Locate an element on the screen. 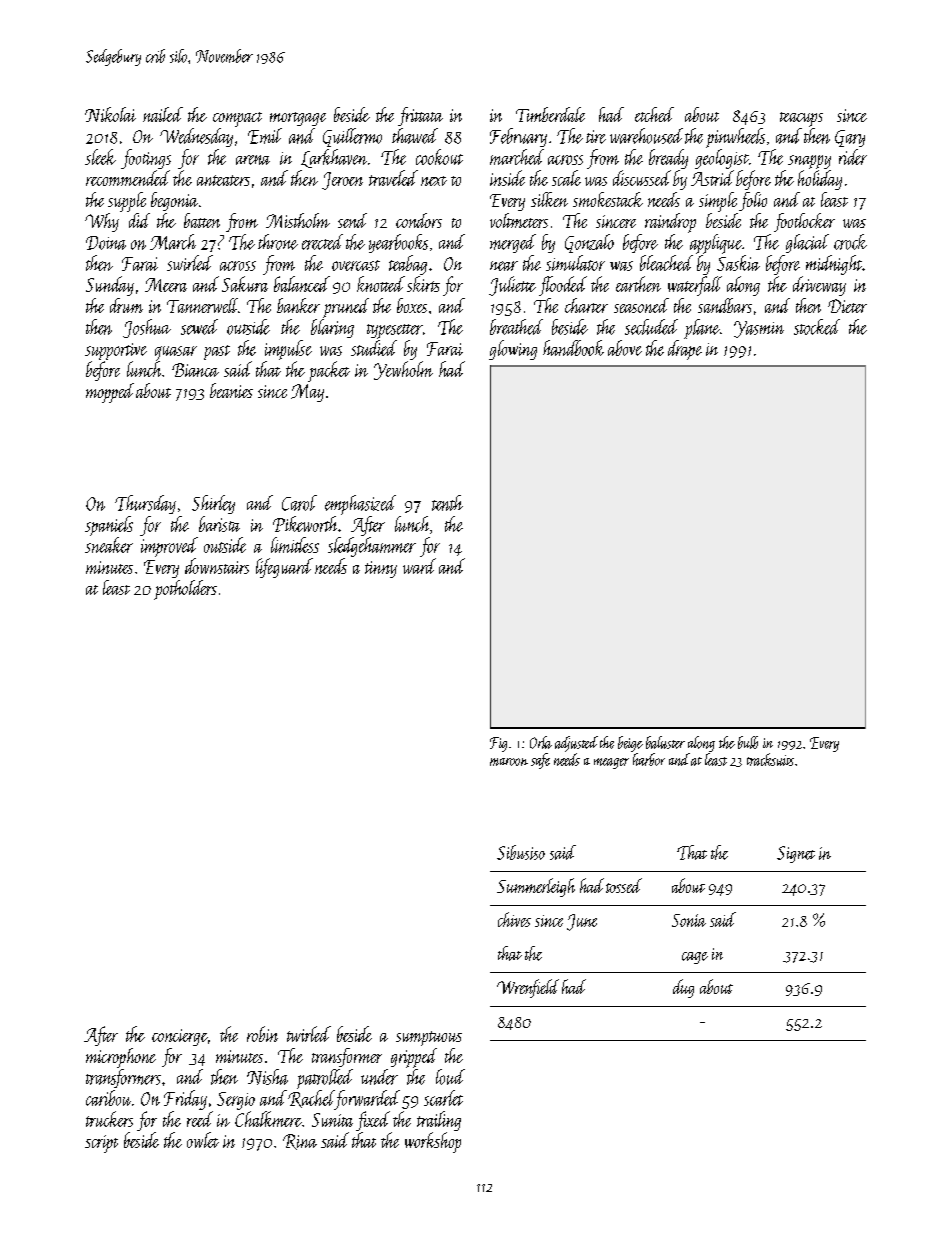 This screenshot has height=1233, width=952. Bianca is located at coordinates (195, 370).
